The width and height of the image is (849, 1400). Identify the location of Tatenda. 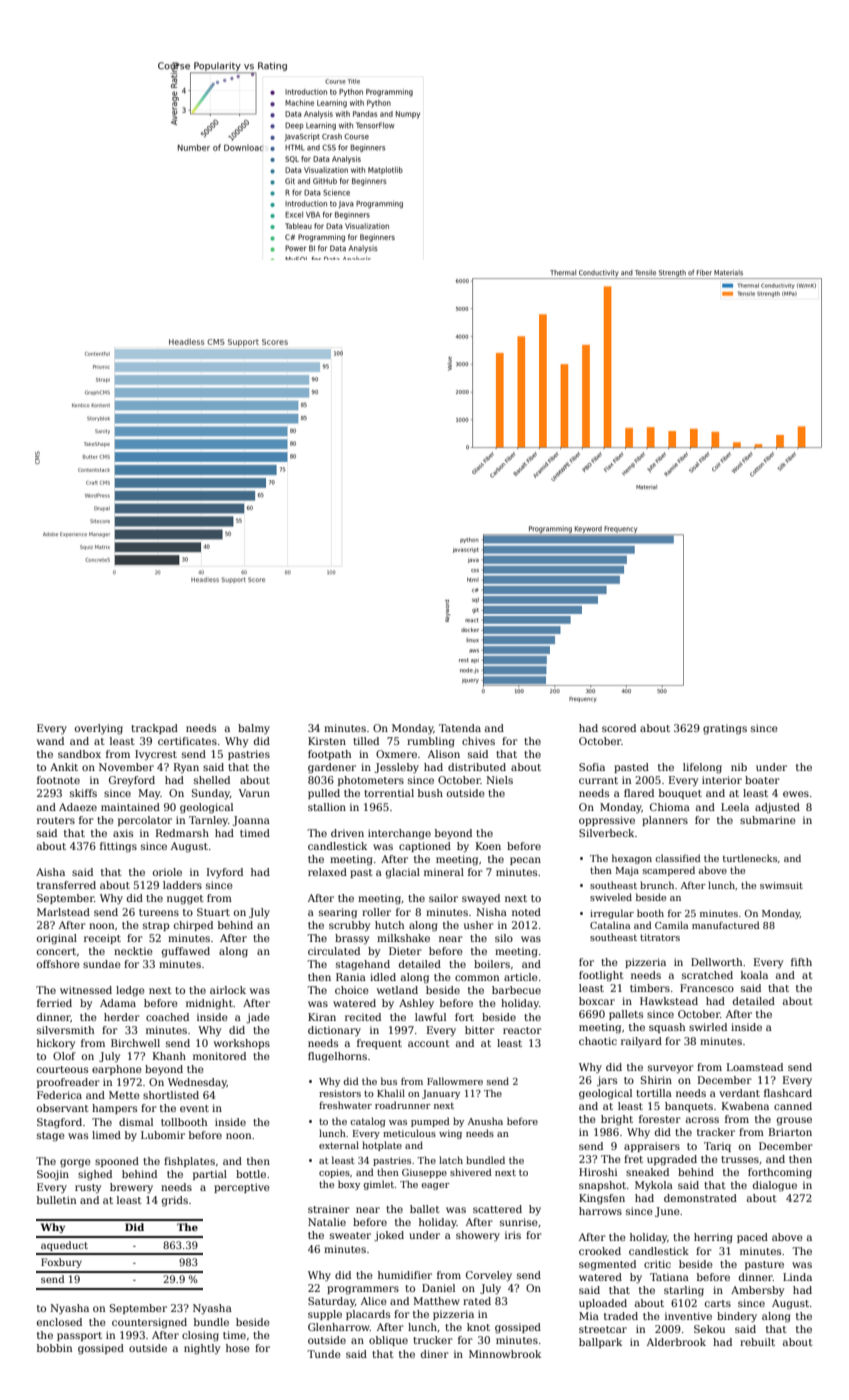
(460, 728).
